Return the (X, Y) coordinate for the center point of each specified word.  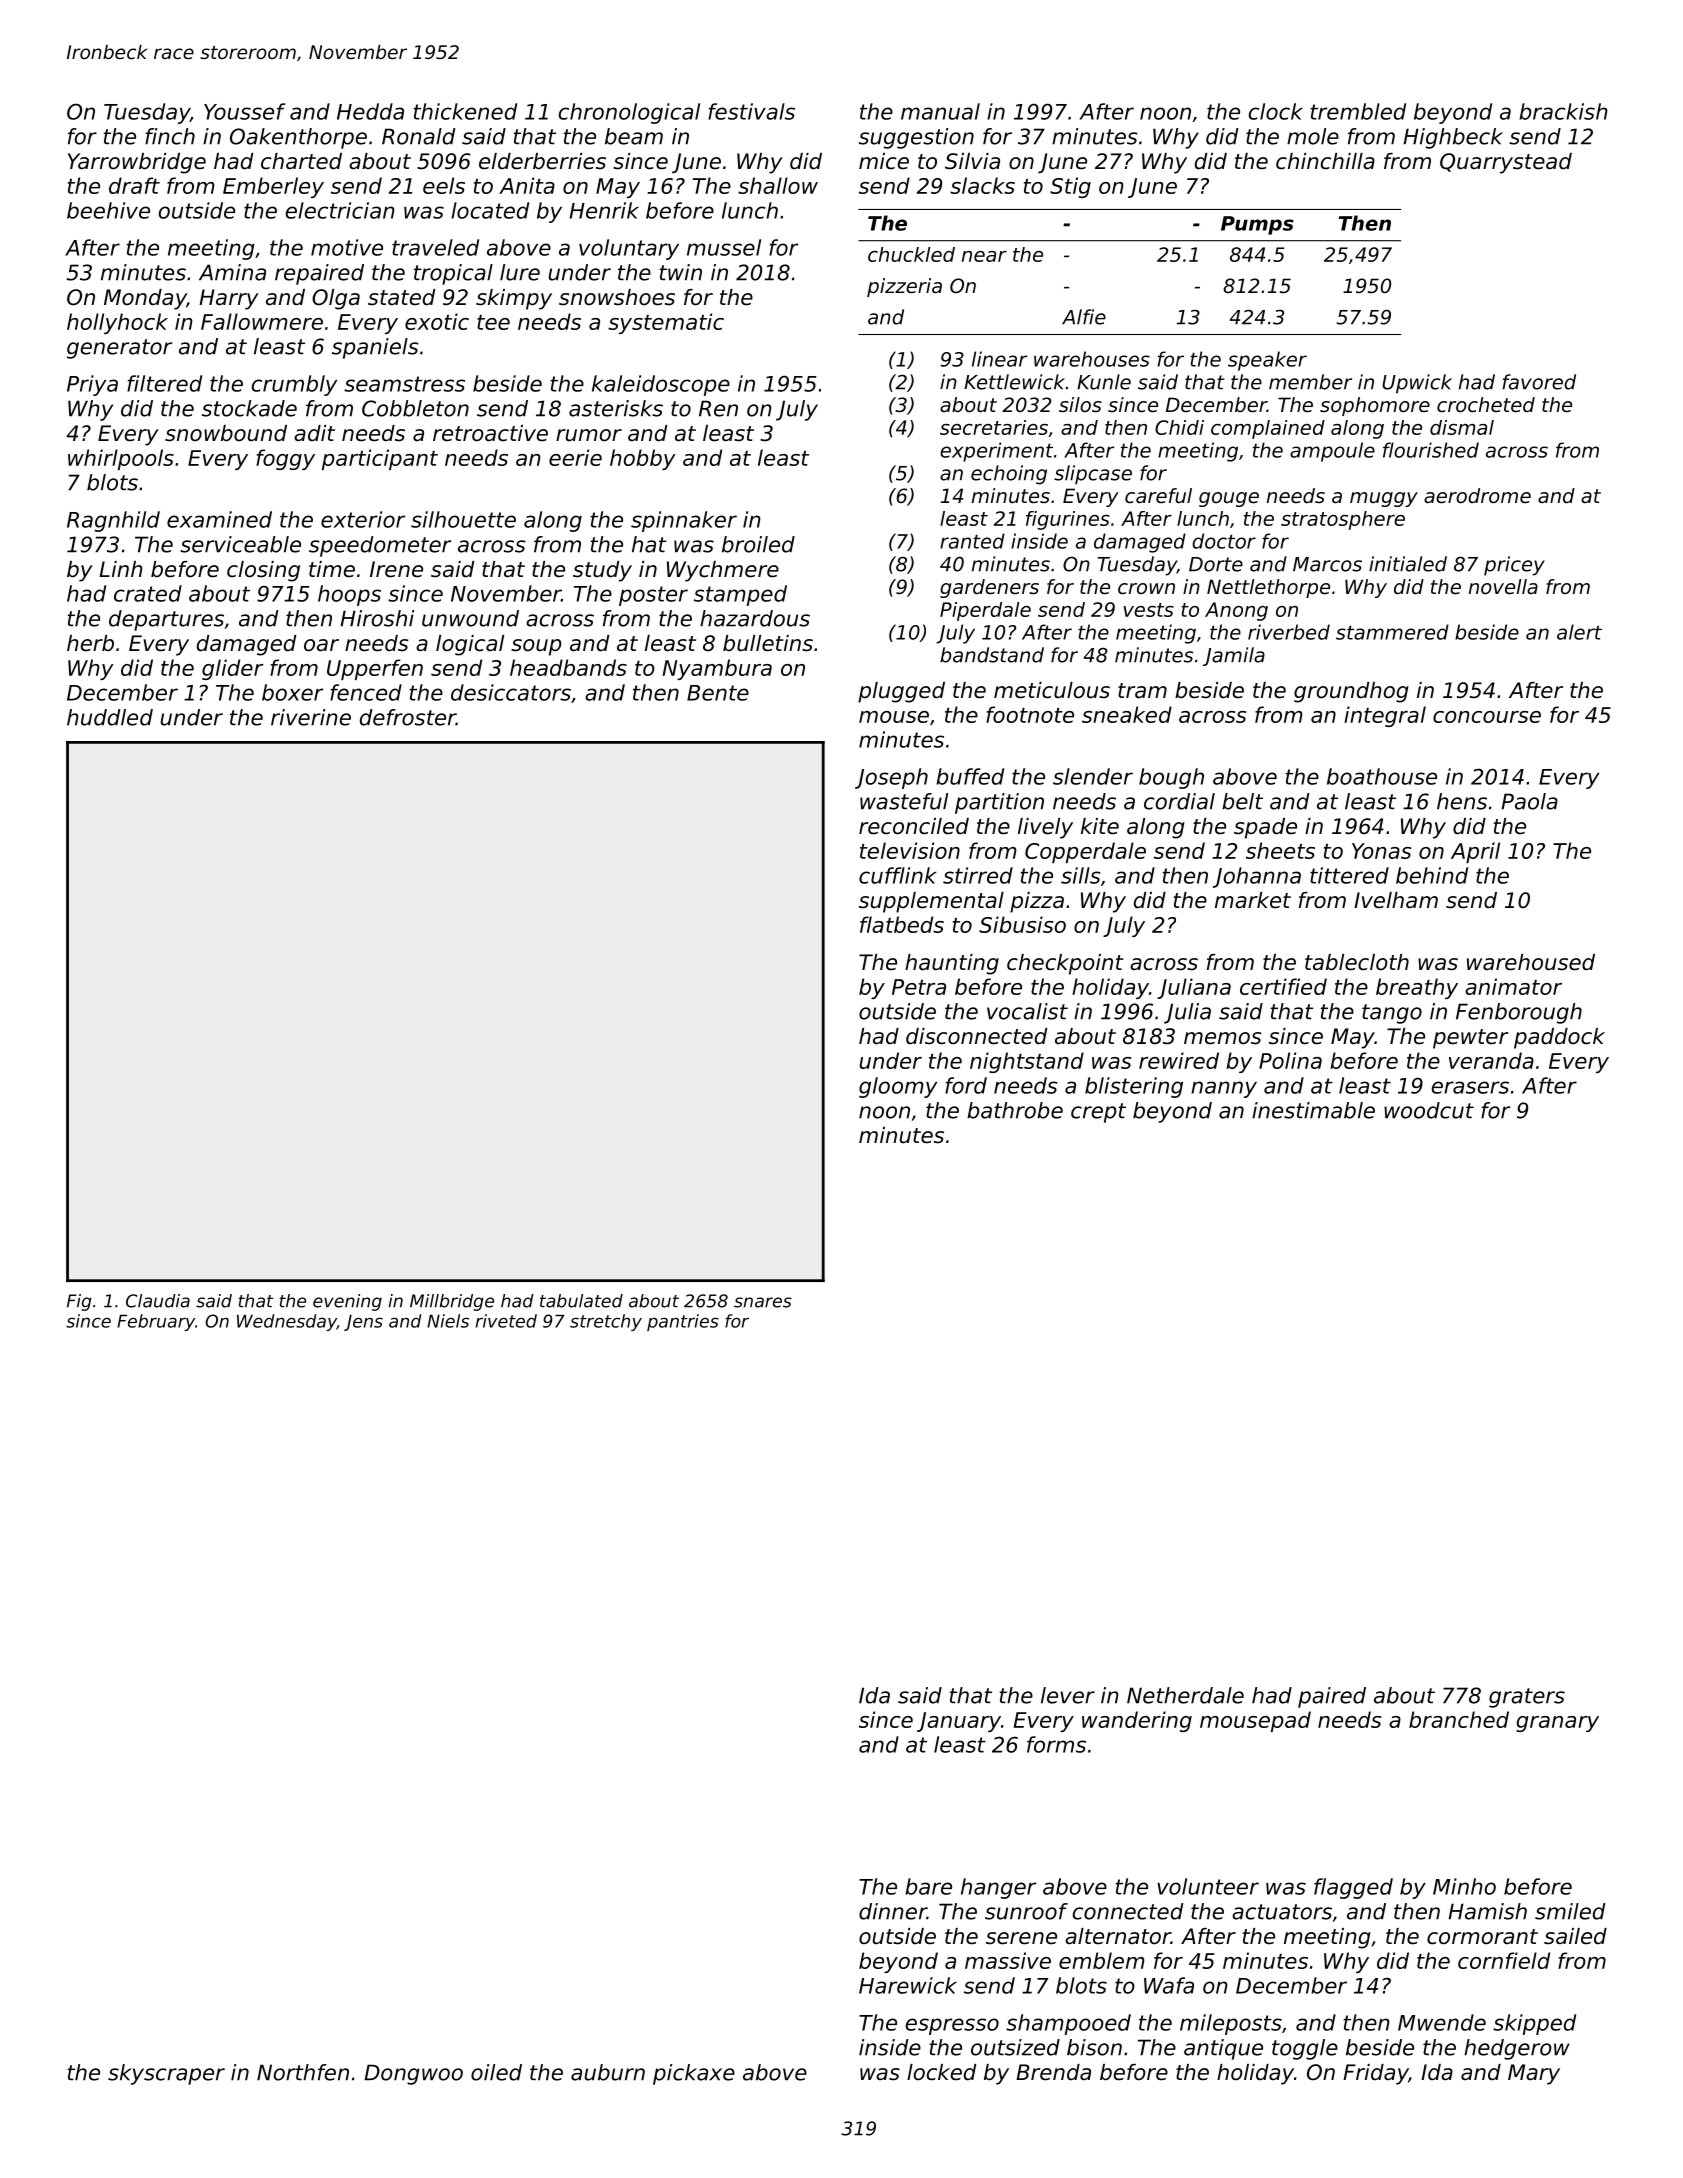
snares (763, 1302)
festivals (751, 111)
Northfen (303, 2072)
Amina (232, 272)
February (156, 1322)
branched (1459, 1719)
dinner (893, 1911)
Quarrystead (1506, 163)
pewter (1470, 1039)
